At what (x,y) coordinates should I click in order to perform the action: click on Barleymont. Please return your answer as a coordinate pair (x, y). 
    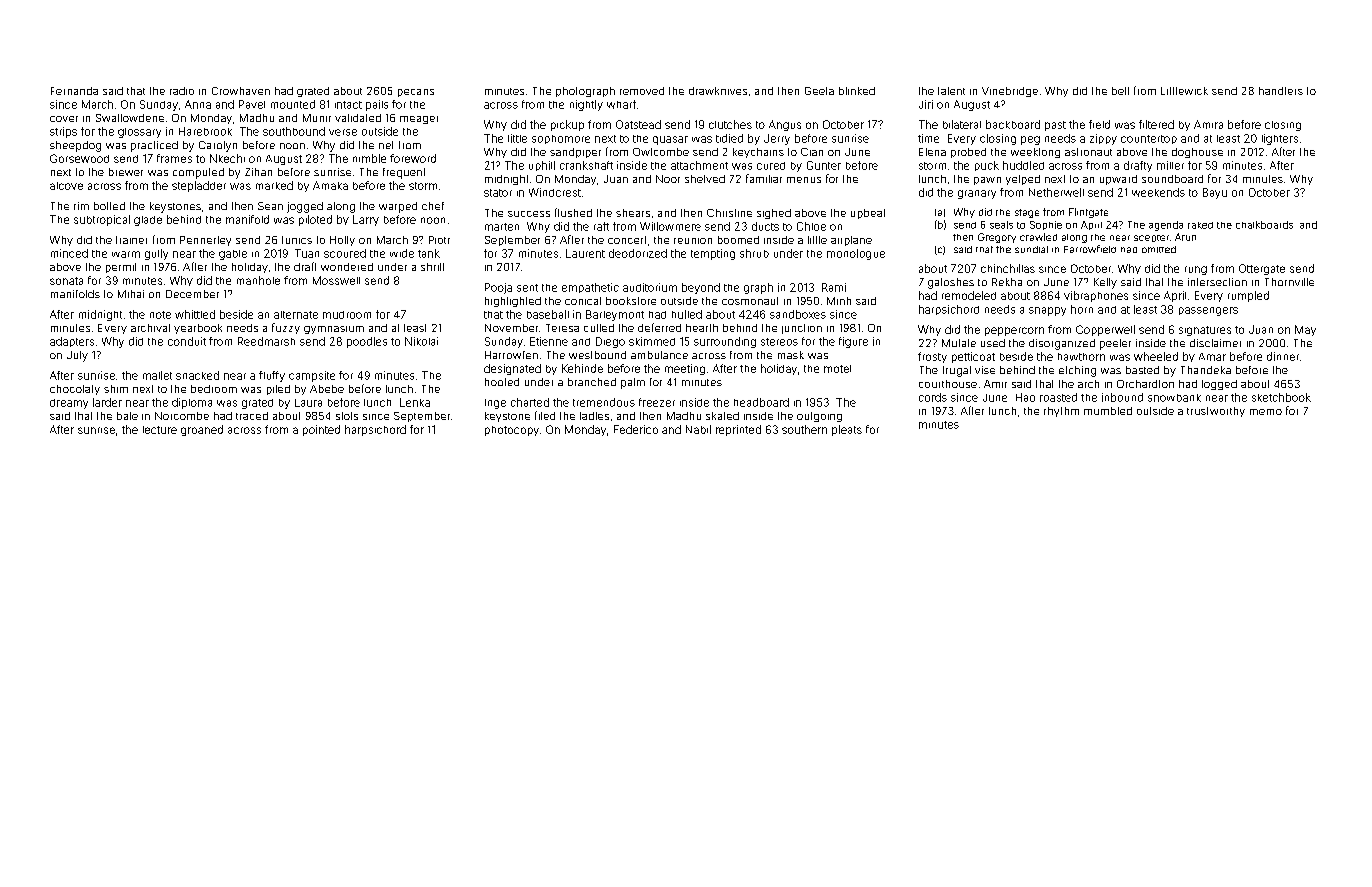
    Looking at the image, I should click on (615, 315).
